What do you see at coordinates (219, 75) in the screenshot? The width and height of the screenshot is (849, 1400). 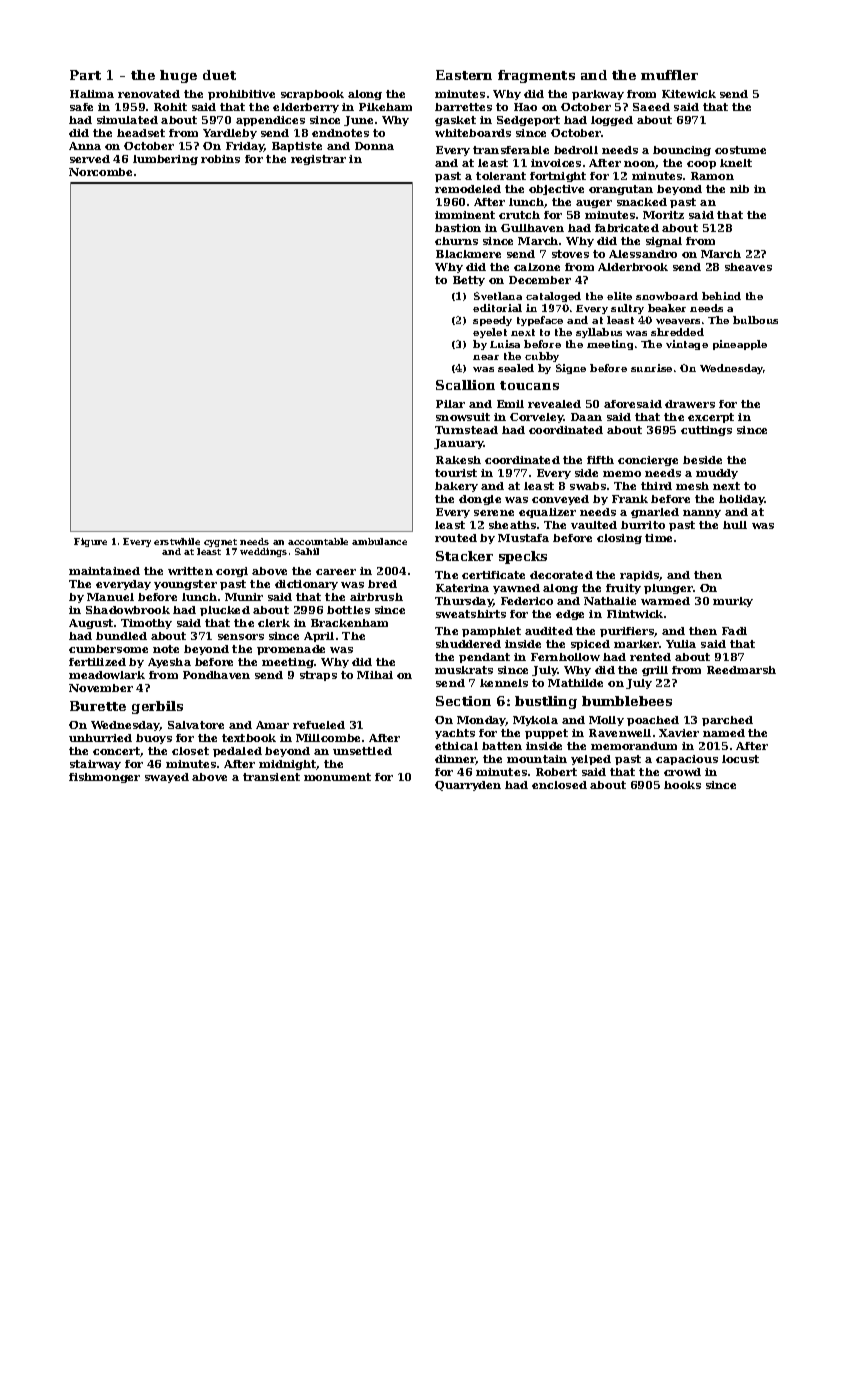 I see `duet` at bounding box center [219, 75].
